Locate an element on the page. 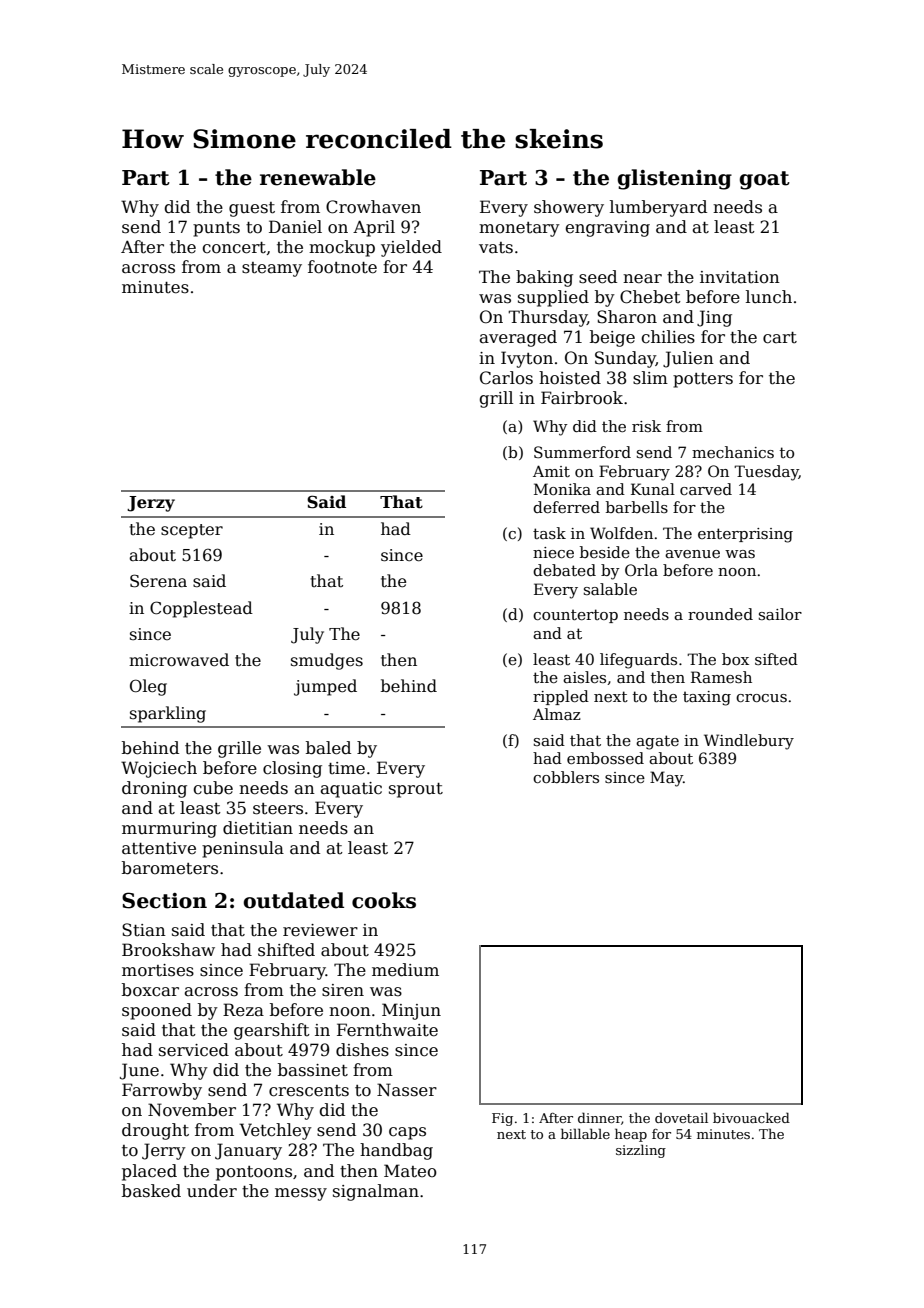  task is located at coordinates (549, 533).
